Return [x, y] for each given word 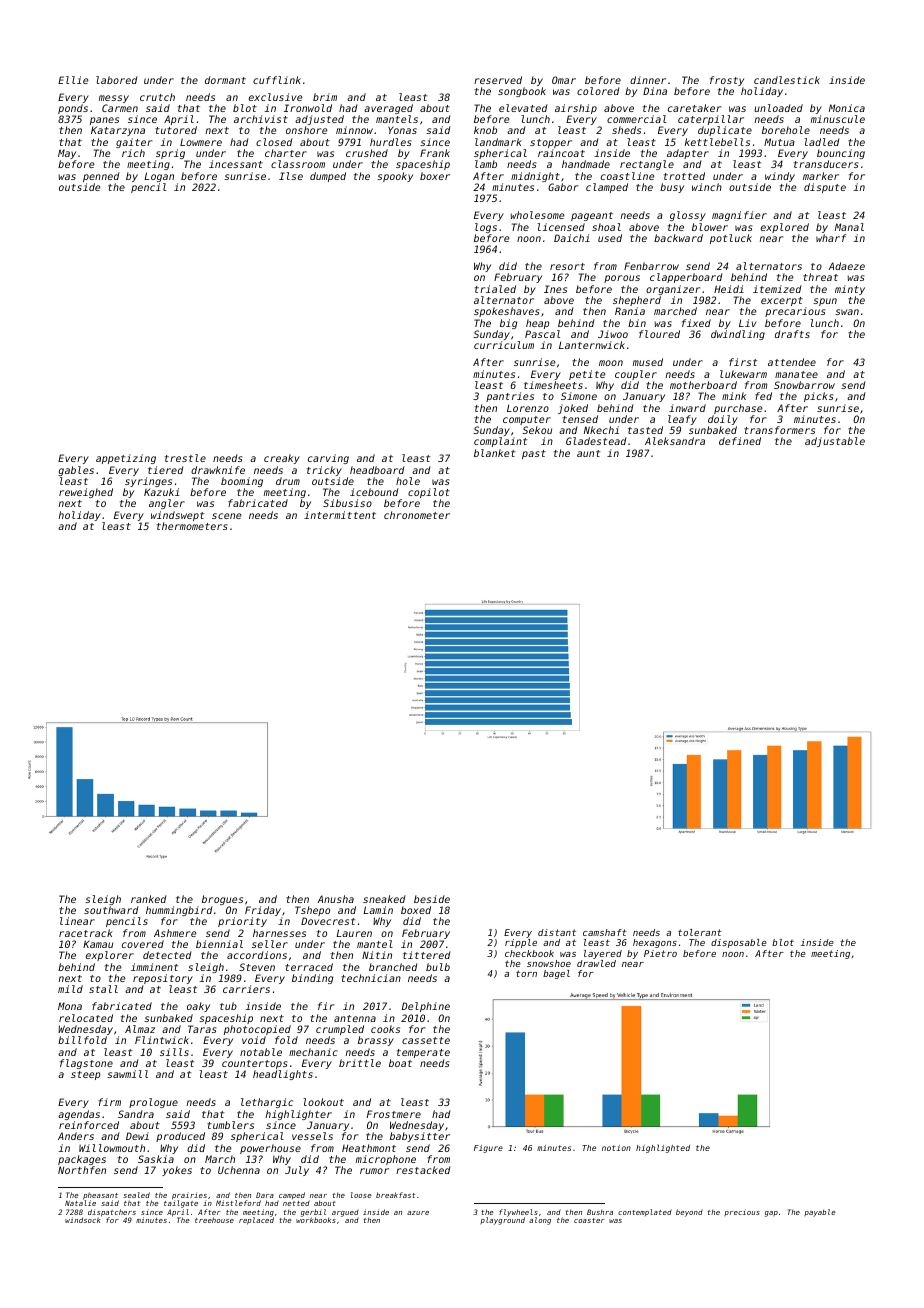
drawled [596, 963]
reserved [498, 80]
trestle [185, 458]
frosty [727, 81]
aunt [588, 453]
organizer [673, 290]
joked [573, 409]
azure [418, 1213]
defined [740, 441]
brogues [222, 900]
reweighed [86, 493]
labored [116, 80]
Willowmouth [112, 1148]
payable [820, 1213]
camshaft [605, 932]
